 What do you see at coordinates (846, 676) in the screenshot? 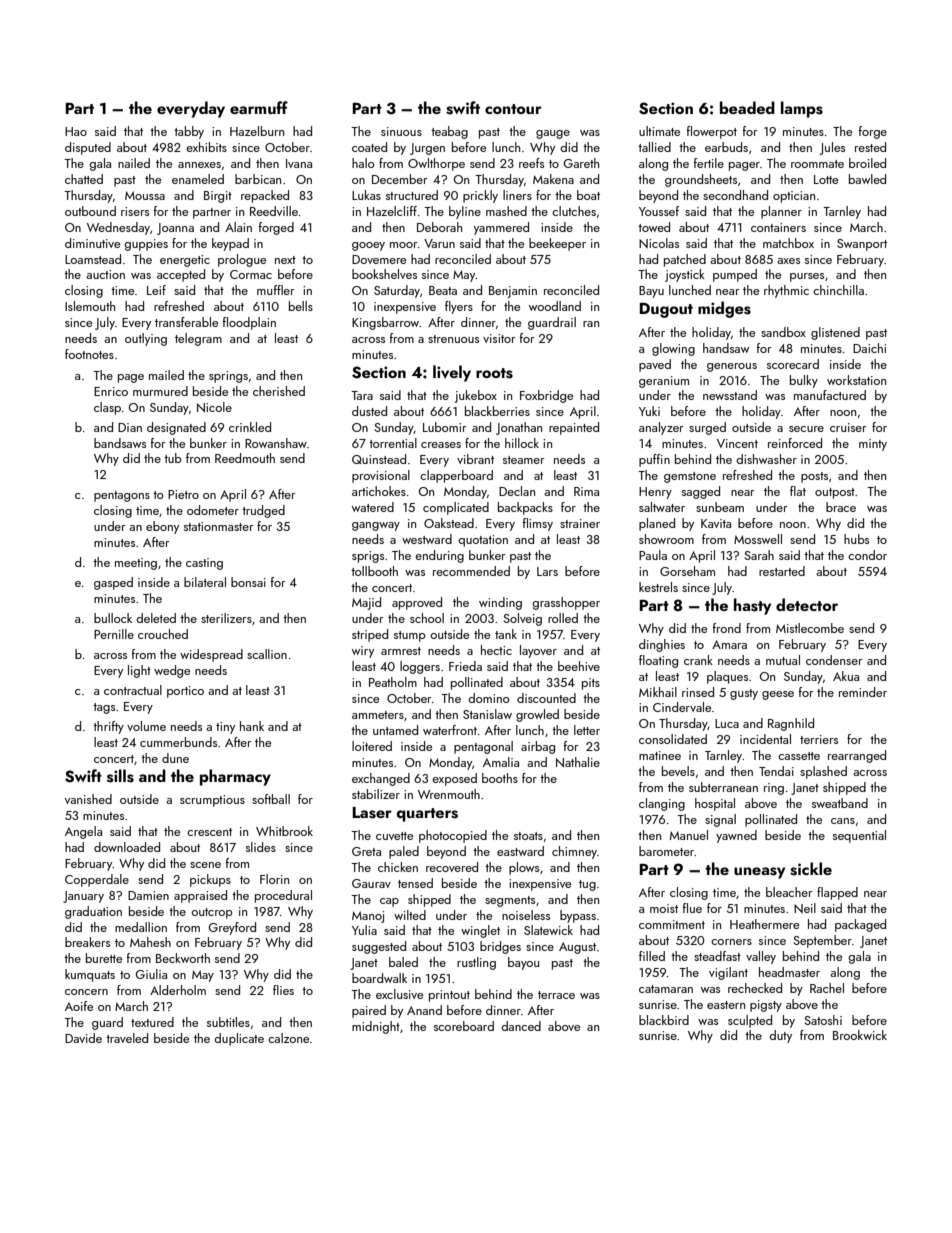
I see `Akua` at bounding box center [846, 676].
